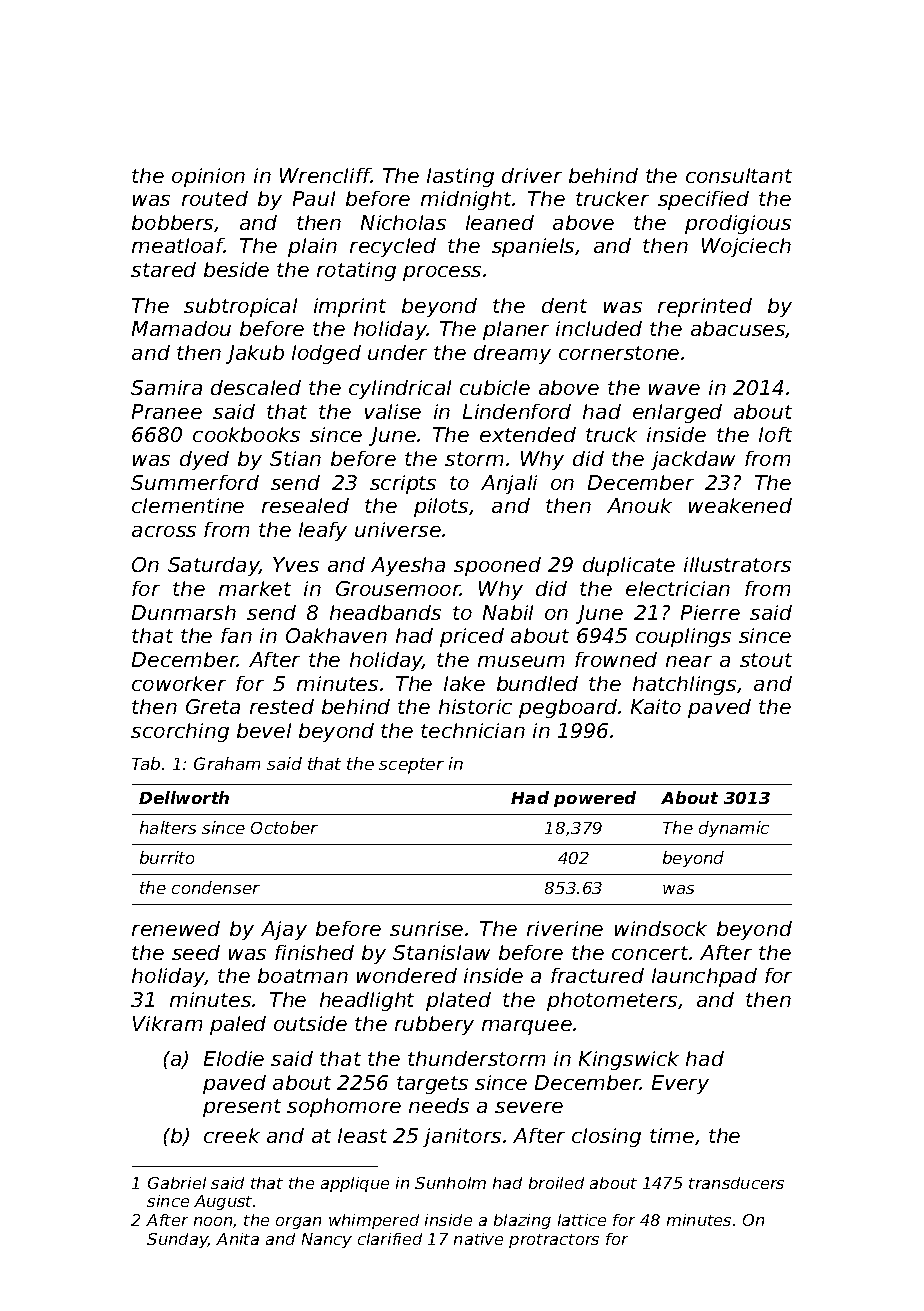 The height and width of the page is (1311, 924). I want to click on clarified, so click(390, 1239).
